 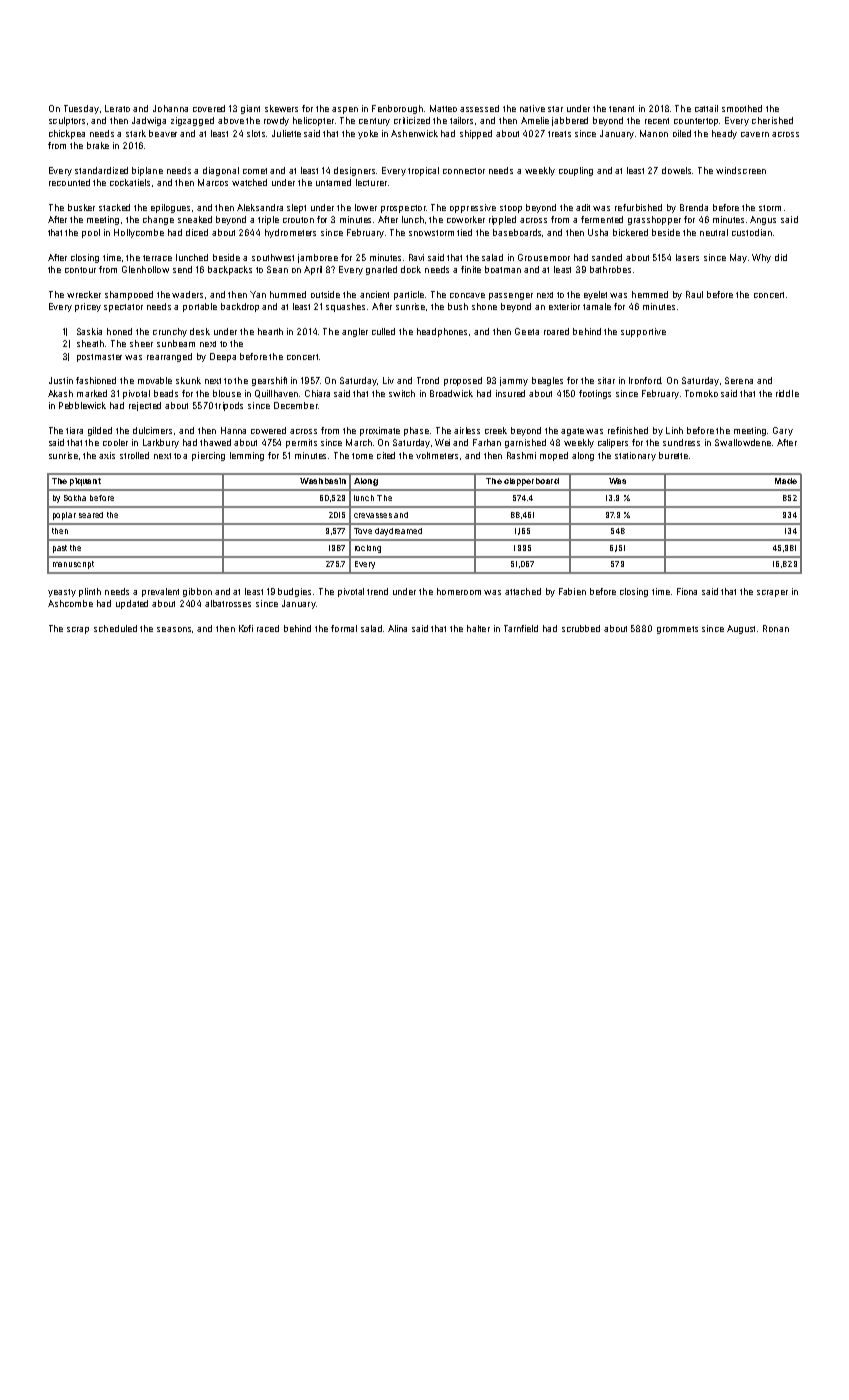 I want to click on phase, so click(x=416, y=431).
